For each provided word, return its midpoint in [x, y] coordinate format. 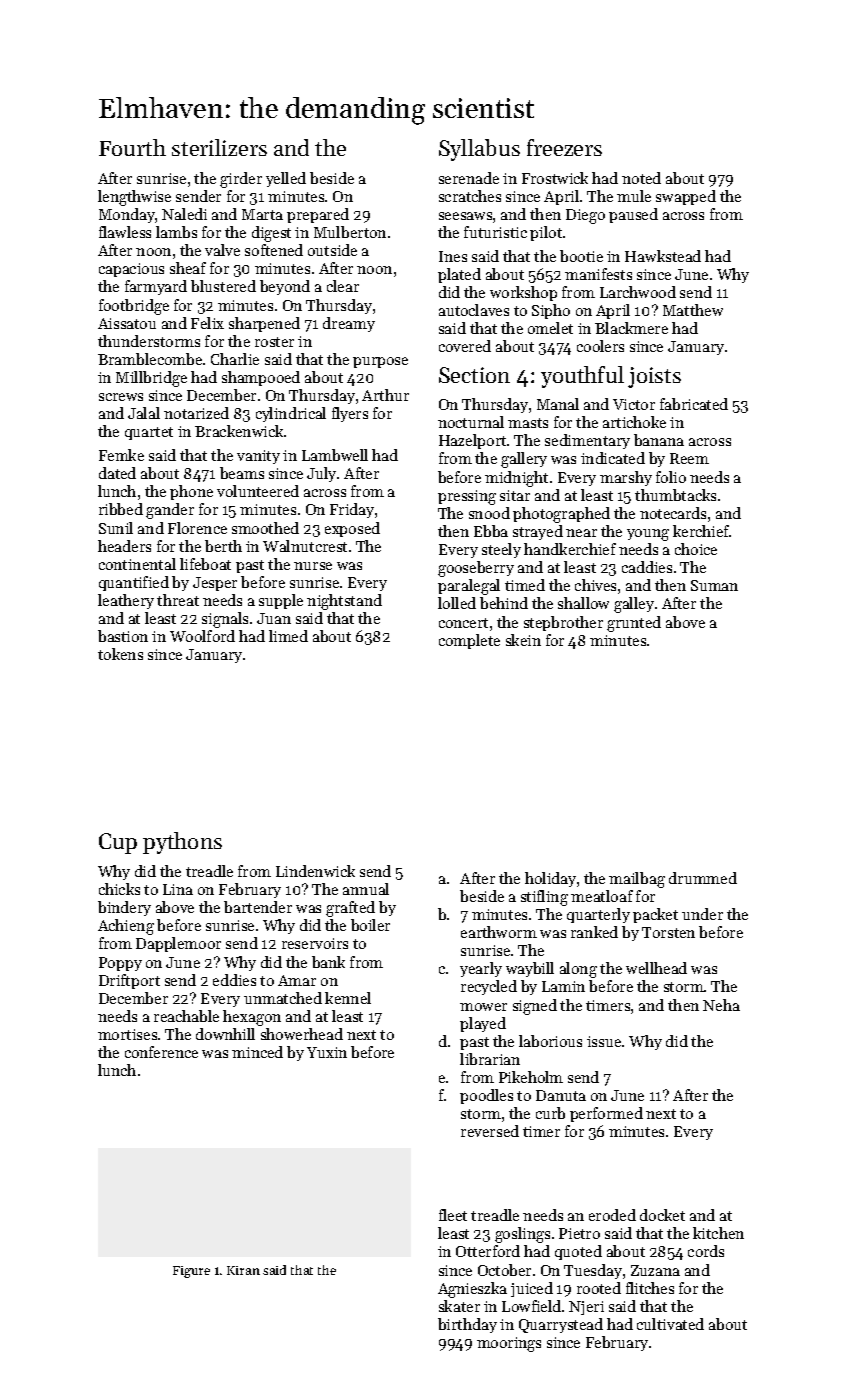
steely [501, 550]
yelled [286, 179]
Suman [714, 585]
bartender [258, 907]
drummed [703, 878]
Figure [191, 1272]
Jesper [215, 584]
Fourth [132, 147]
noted [641, 178]
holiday [550, 879]
